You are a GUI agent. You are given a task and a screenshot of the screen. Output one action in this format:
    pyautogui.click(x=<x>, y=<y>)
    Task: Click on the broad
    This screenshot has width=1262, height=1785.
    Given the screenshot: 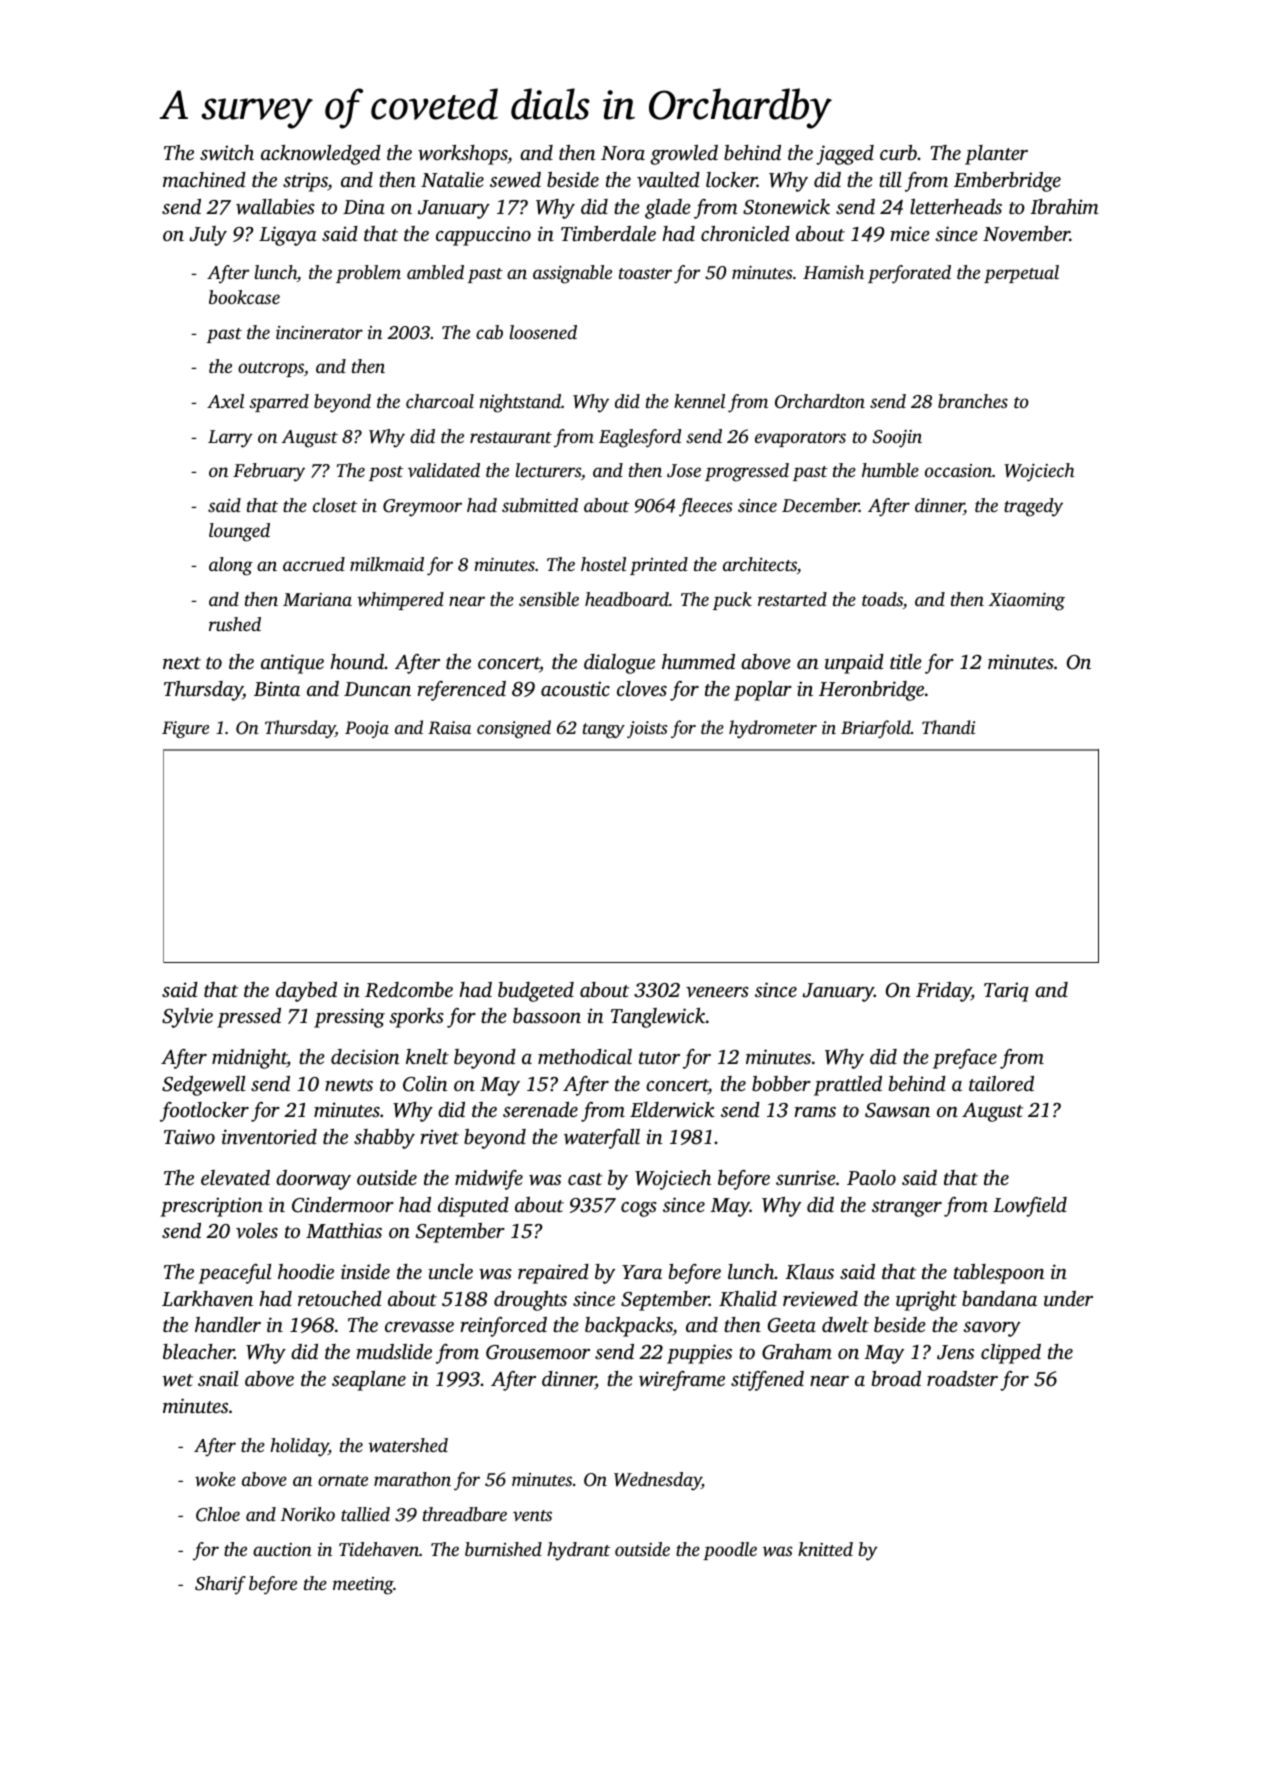 What is the action you would take?
    pyautogui.click(x=896, y=1378)
